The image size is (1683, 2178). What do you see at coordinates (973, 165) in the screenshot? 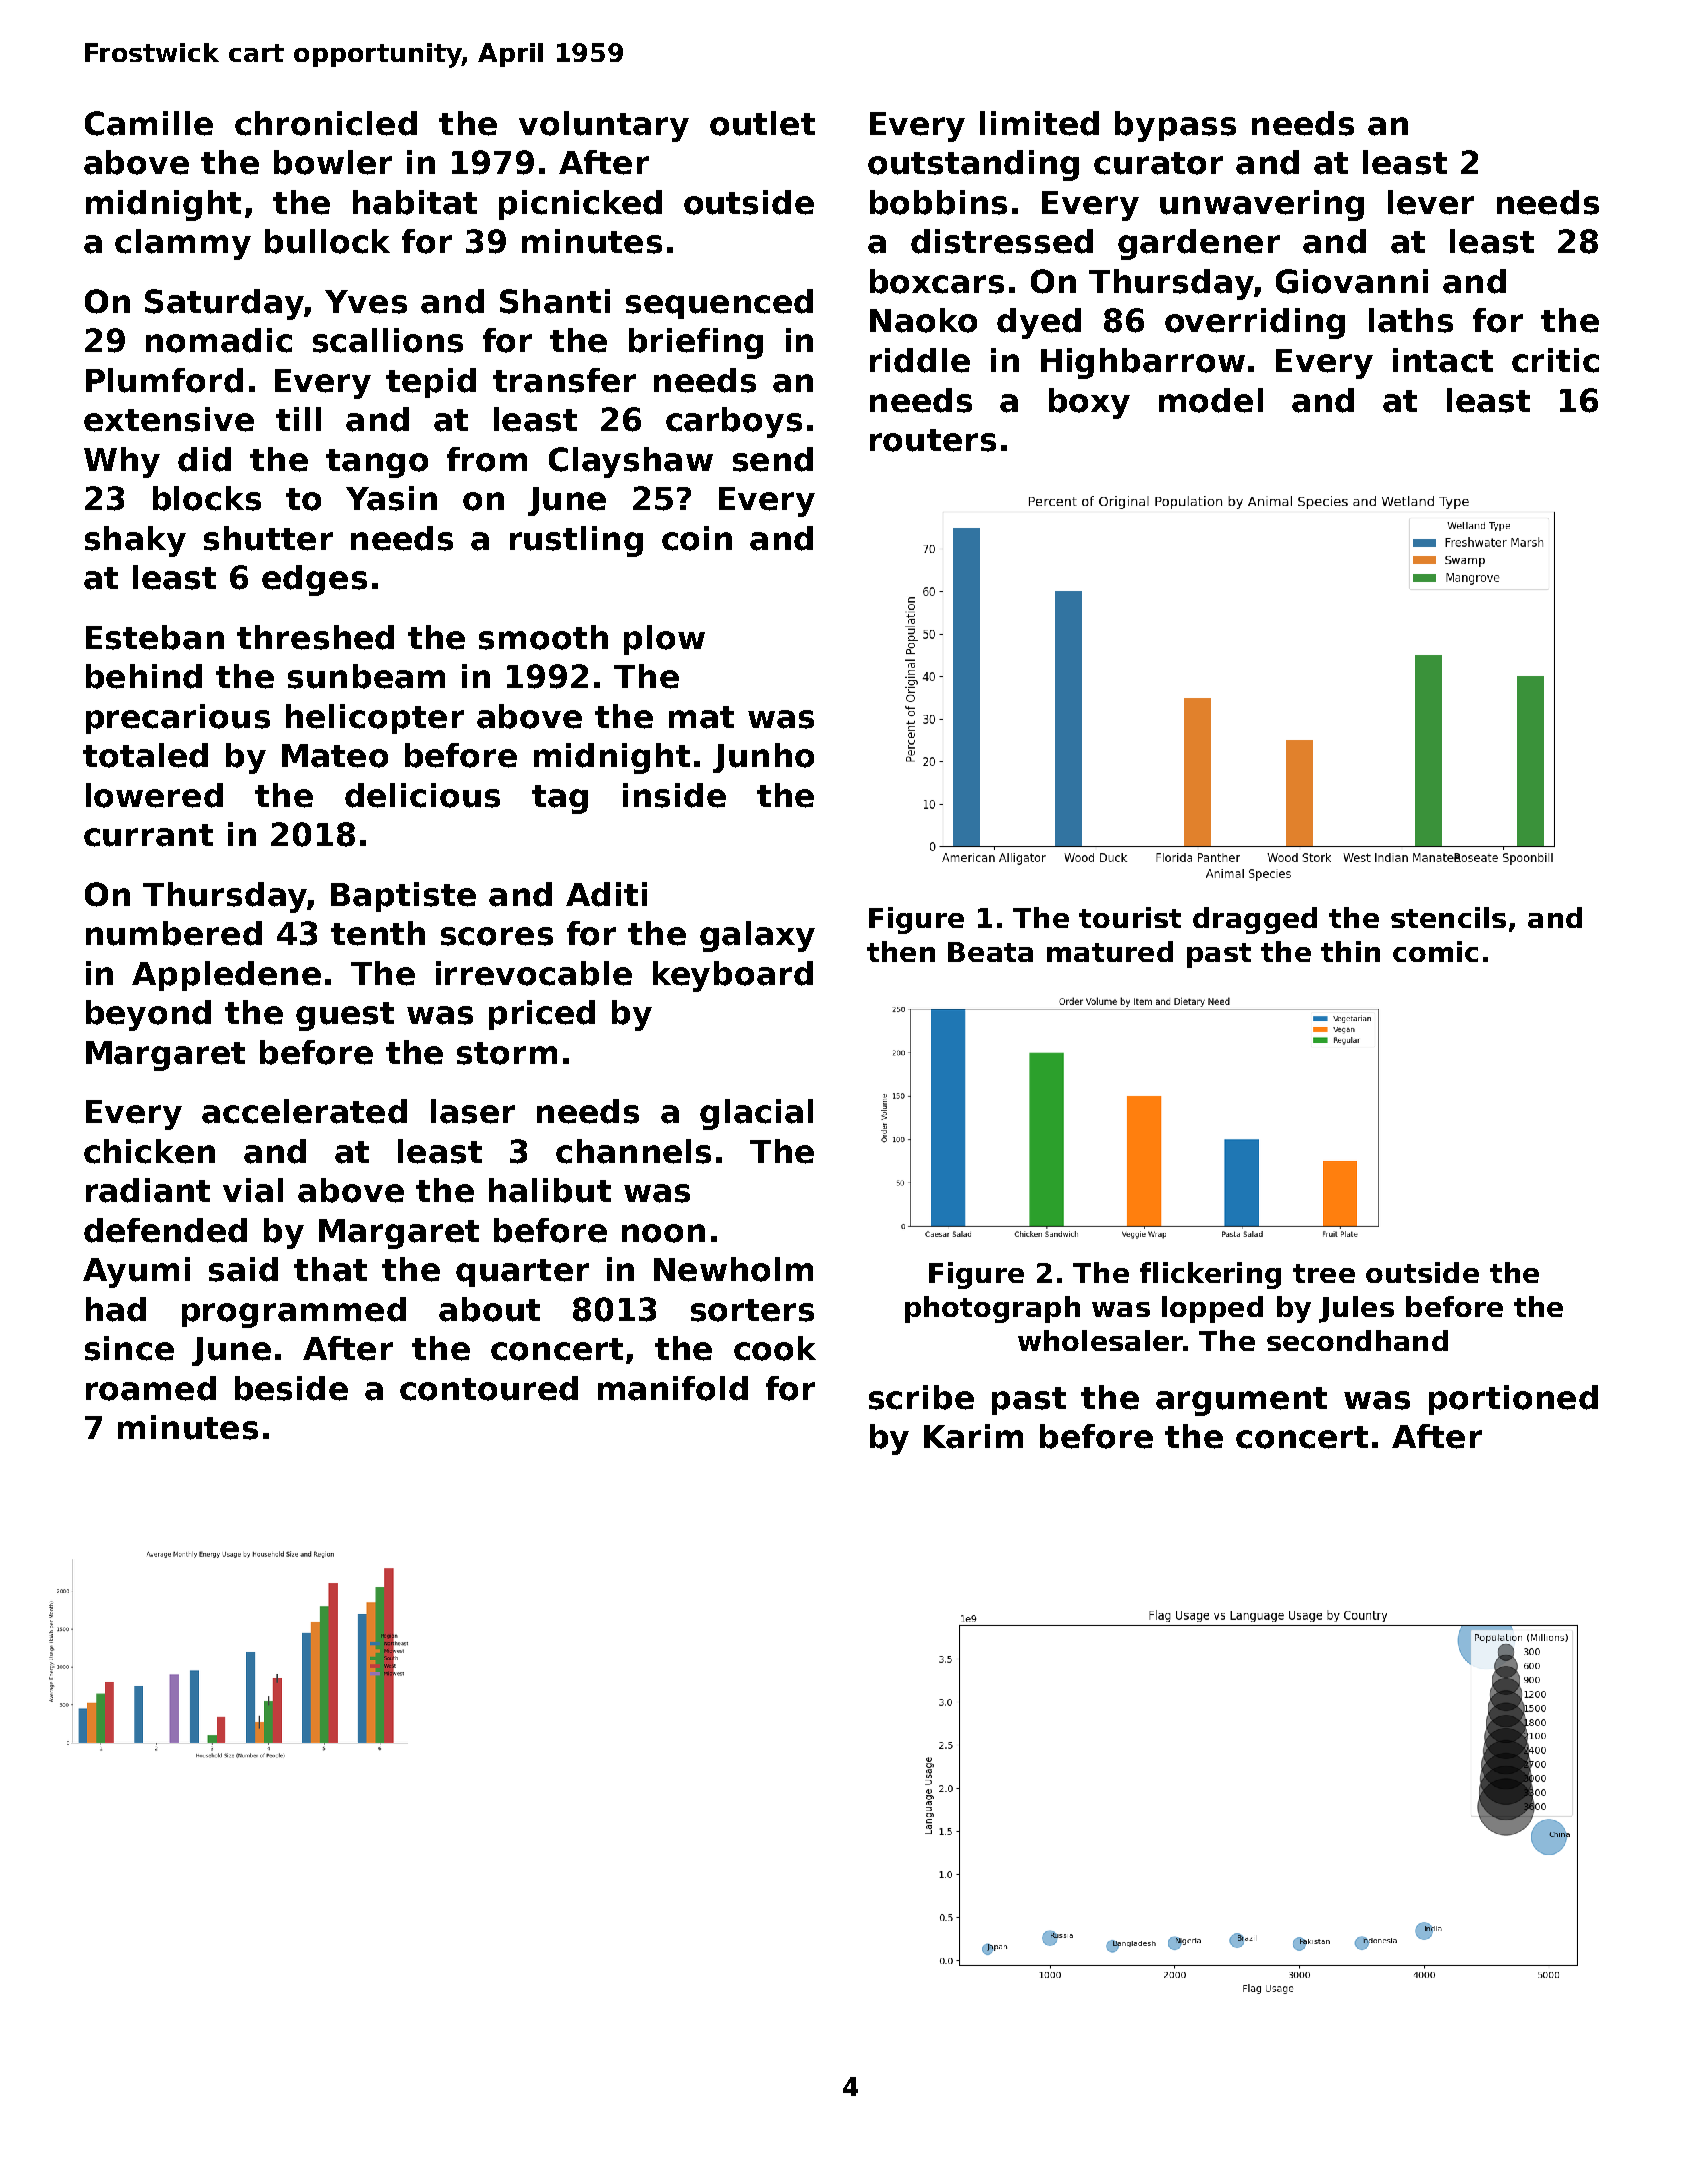
I see `outstanding` at bounding box center [973, 165].
